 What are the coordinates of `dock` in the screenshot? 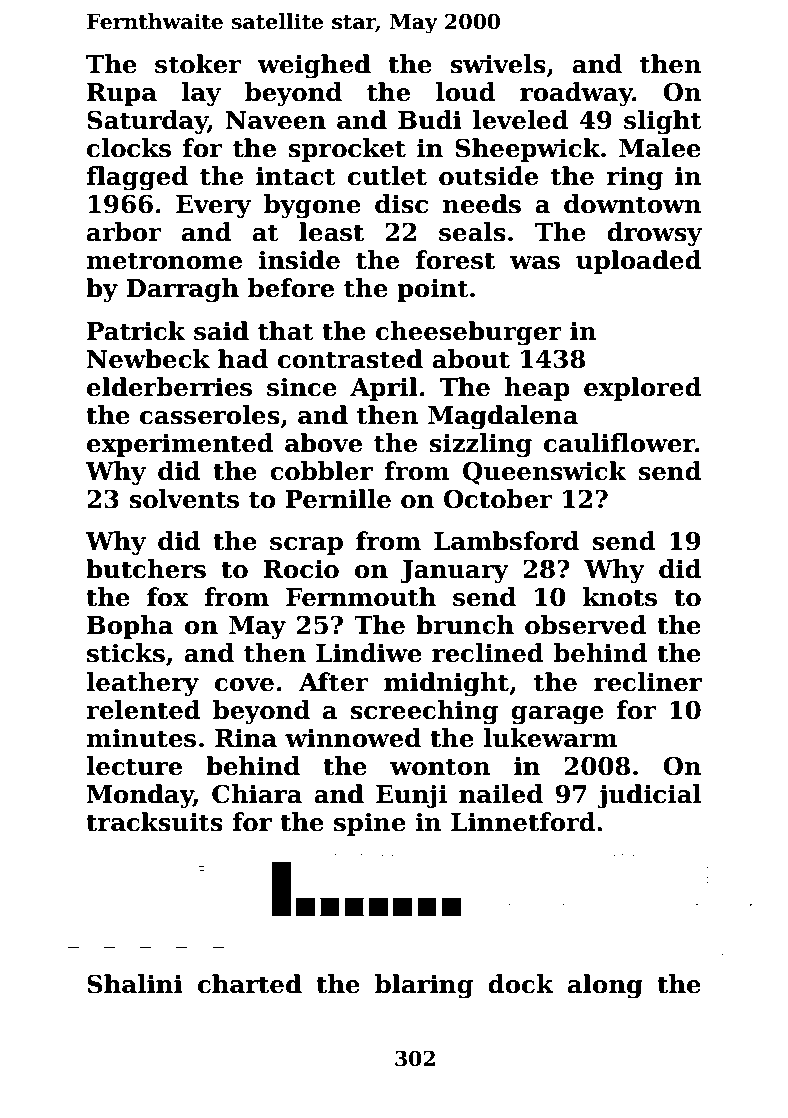 It's located at (521, 984).
